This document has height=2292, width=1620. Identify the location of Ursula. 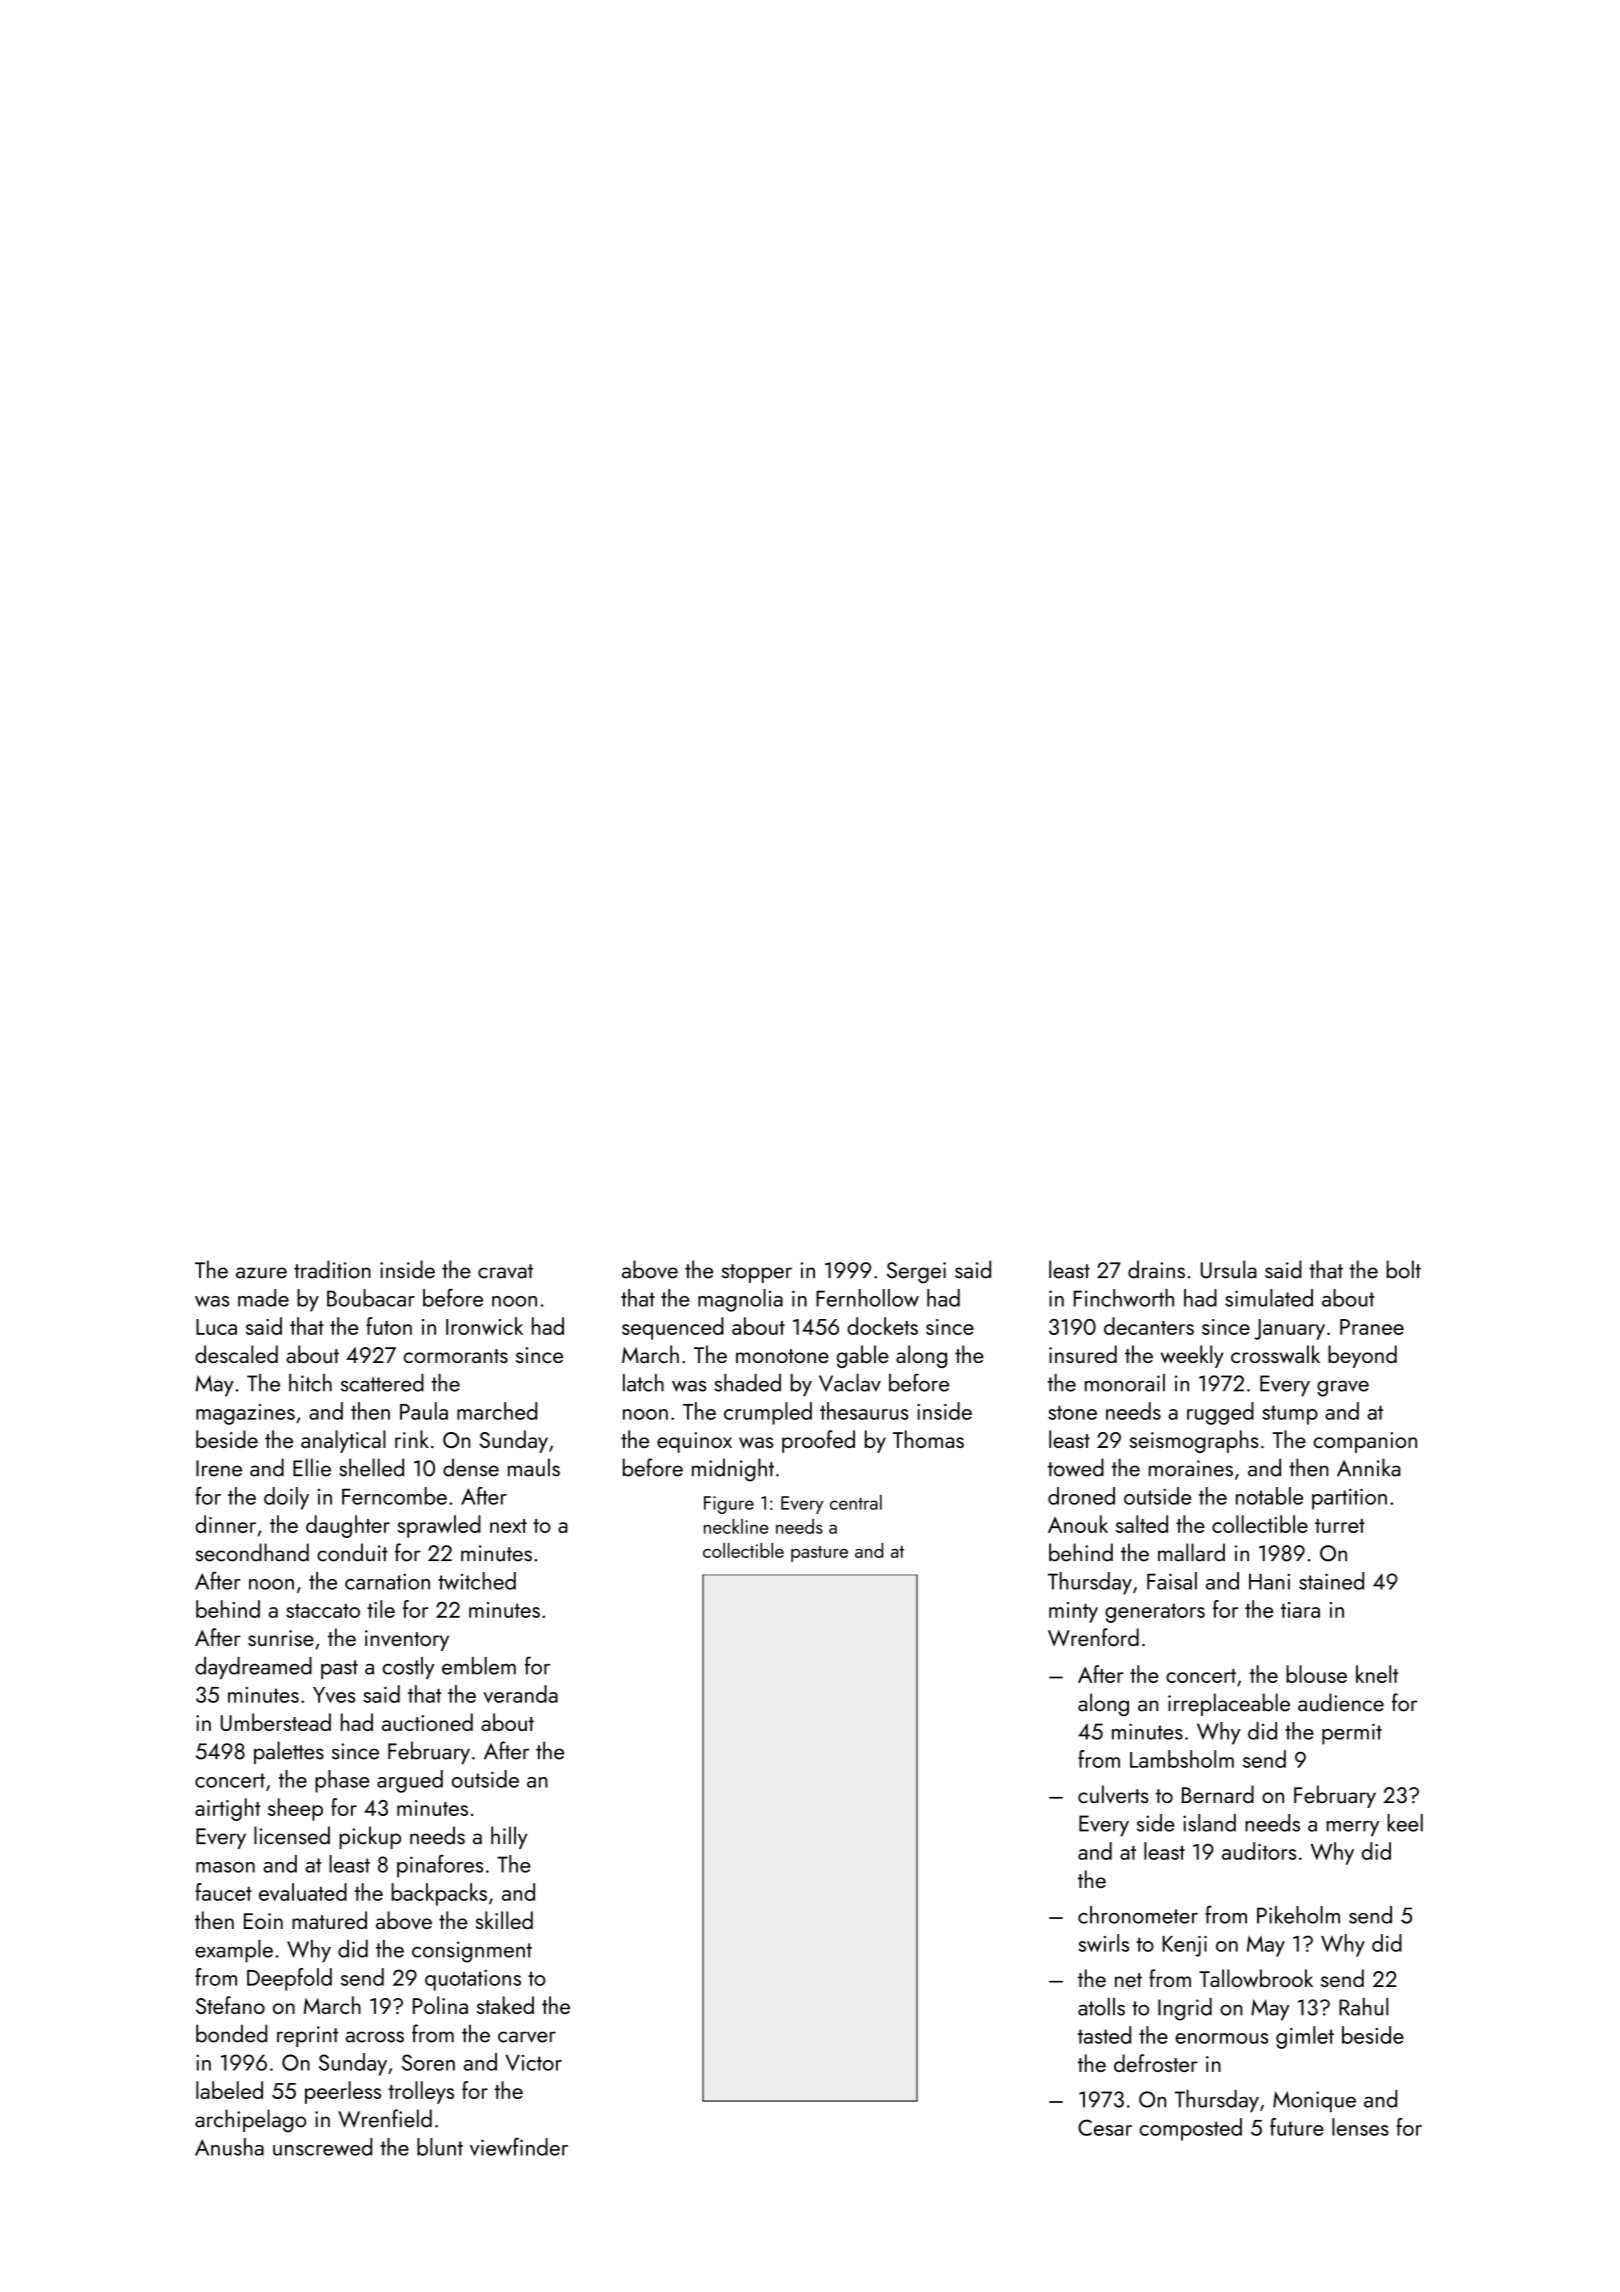
(1229, 1269).
